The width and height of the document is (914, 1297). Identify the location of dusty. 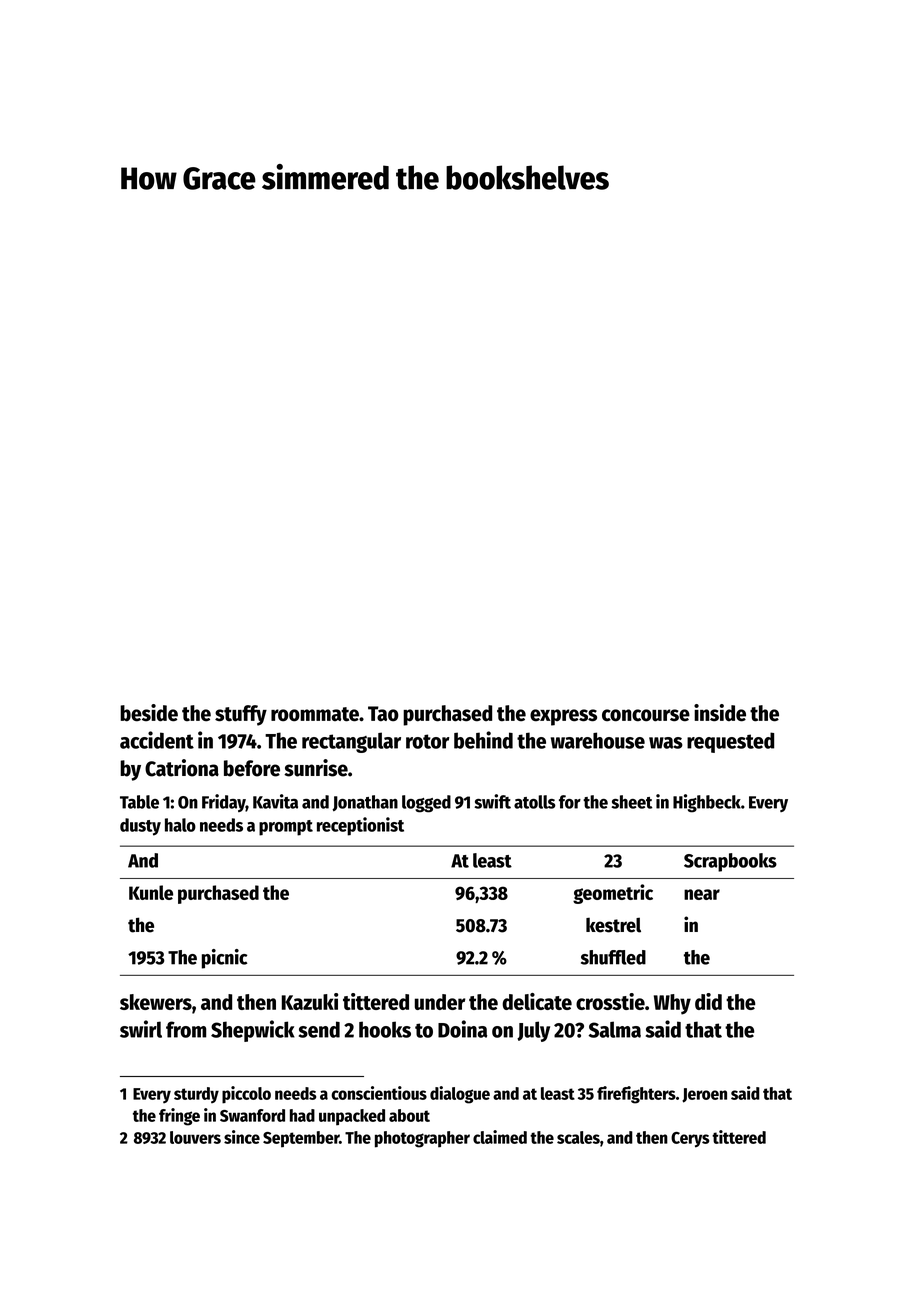
(140, 827).
